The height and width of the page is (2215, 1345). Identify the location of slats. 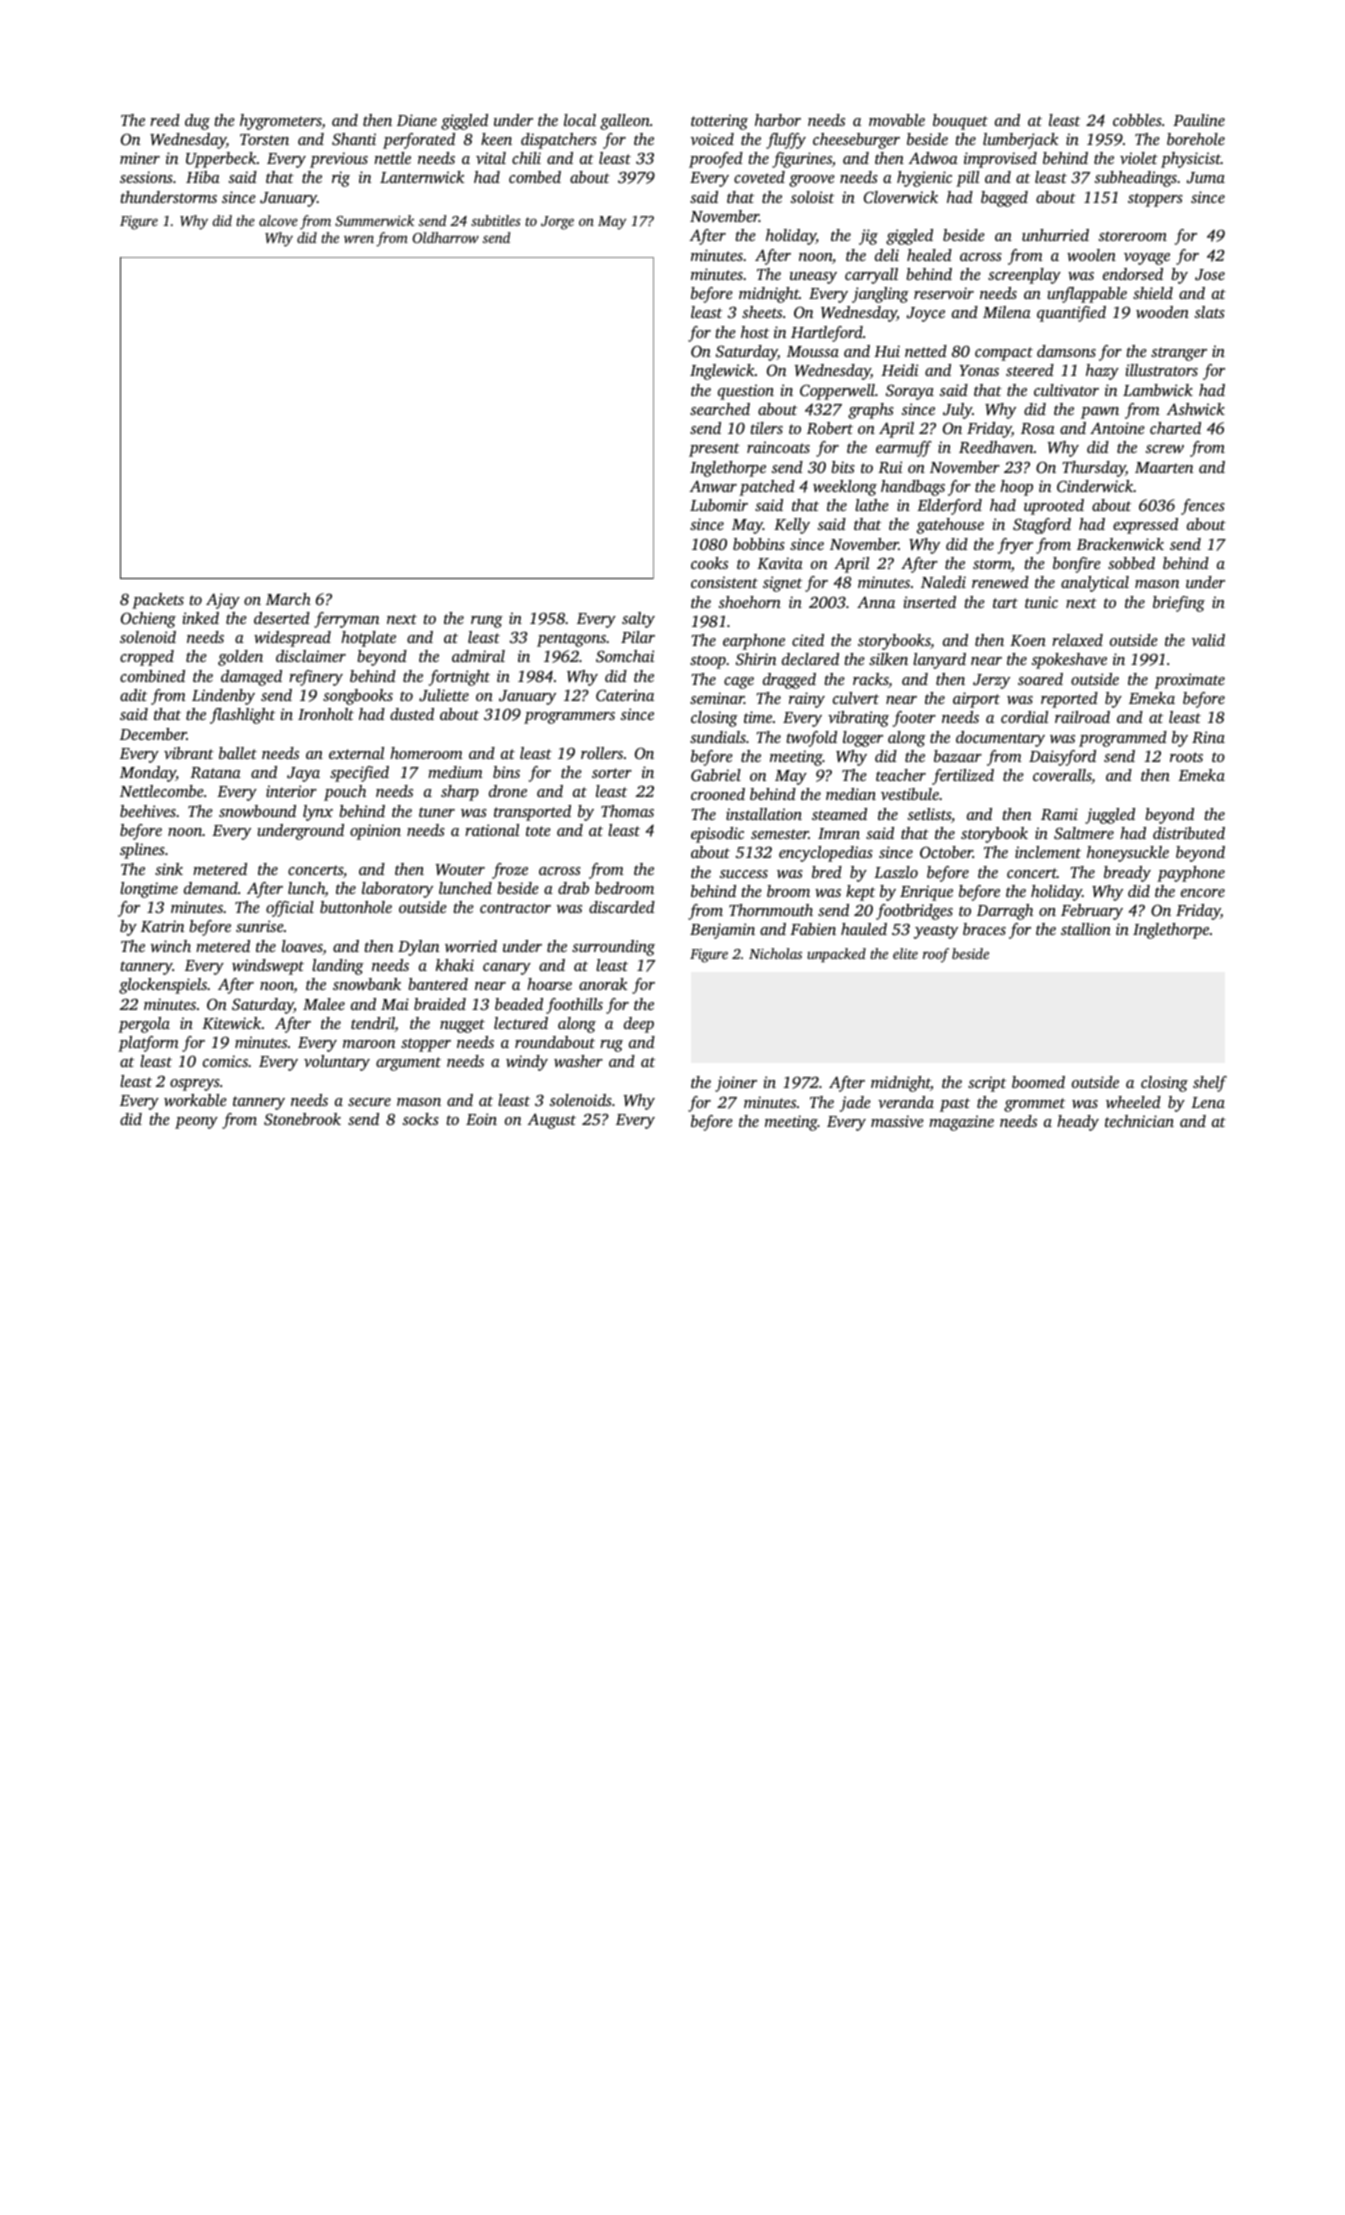
(1209, 312).
